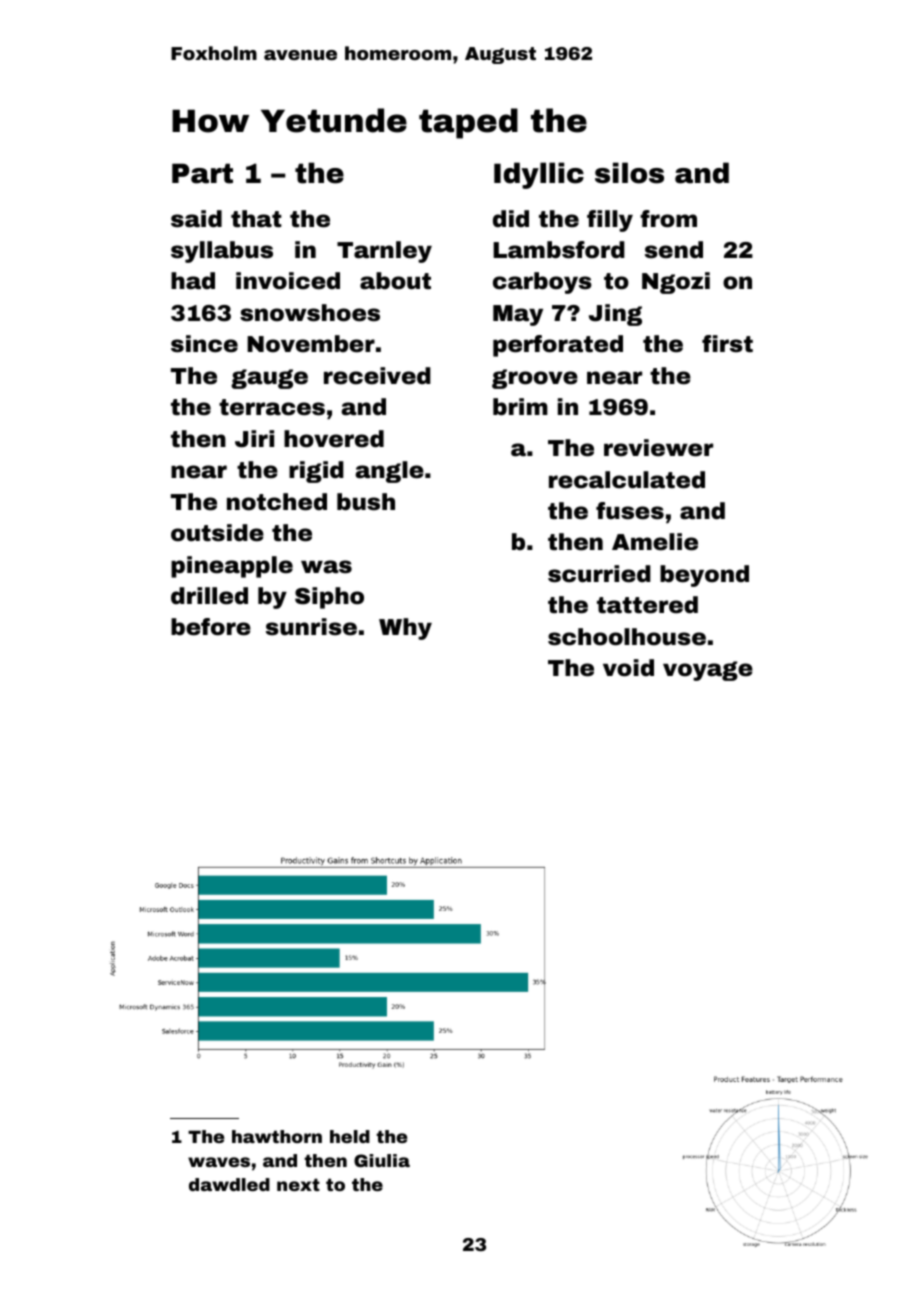 The height and width of the document is (1311, 924). Describe the element at coordinates (256, 219) in the document. I see `that` at that location.
